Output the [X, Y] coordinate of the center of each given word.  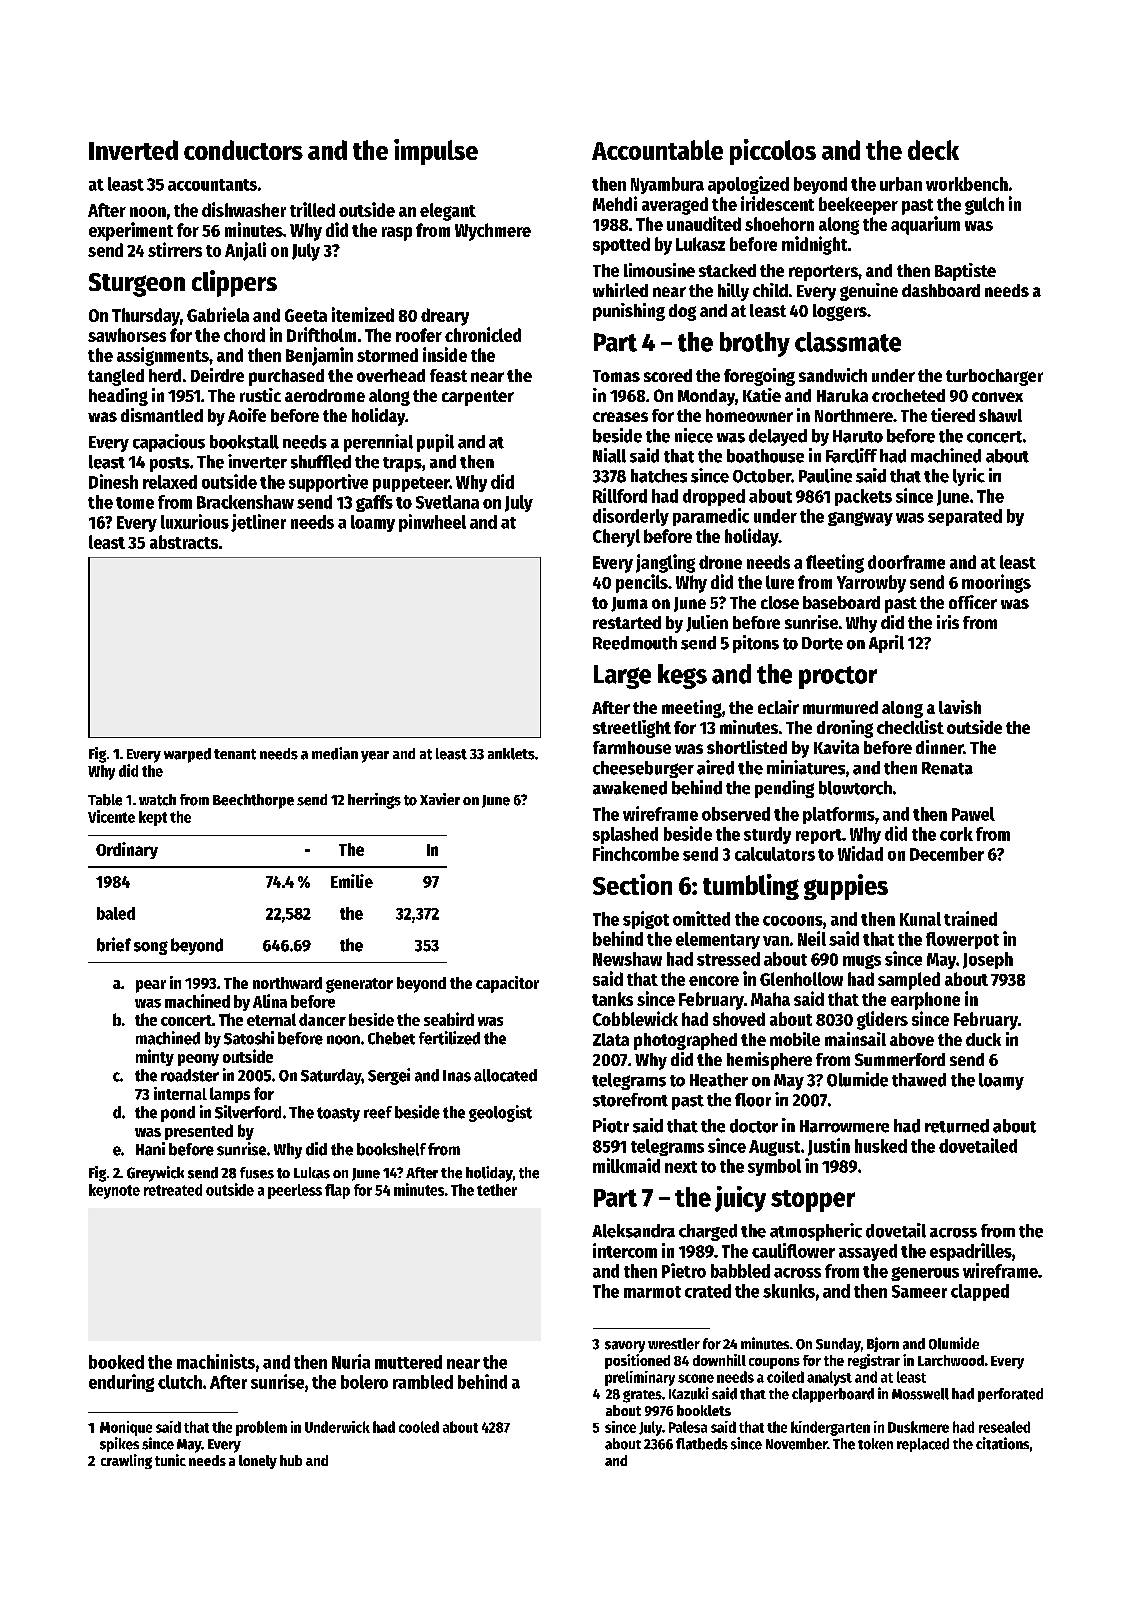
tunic [170, 1460]
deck [933, 150]
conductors [243, 150]
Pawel [973, 814]
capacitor [507, 984]
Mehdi [615, 203]
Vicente [111, 816]
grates [642, 1396]
